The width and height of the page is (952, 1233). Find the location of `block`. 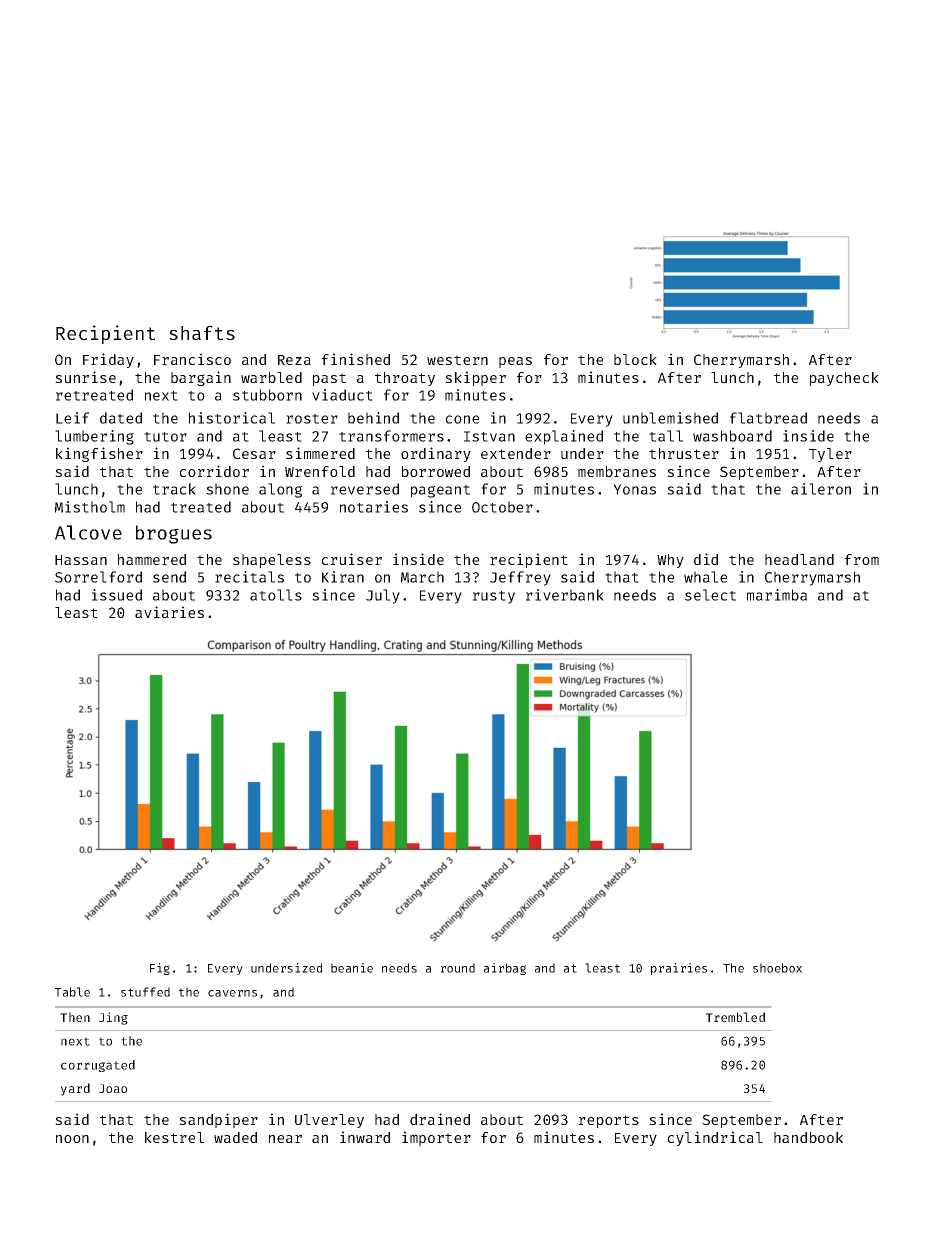

block is located at coordinates (635, 359).
